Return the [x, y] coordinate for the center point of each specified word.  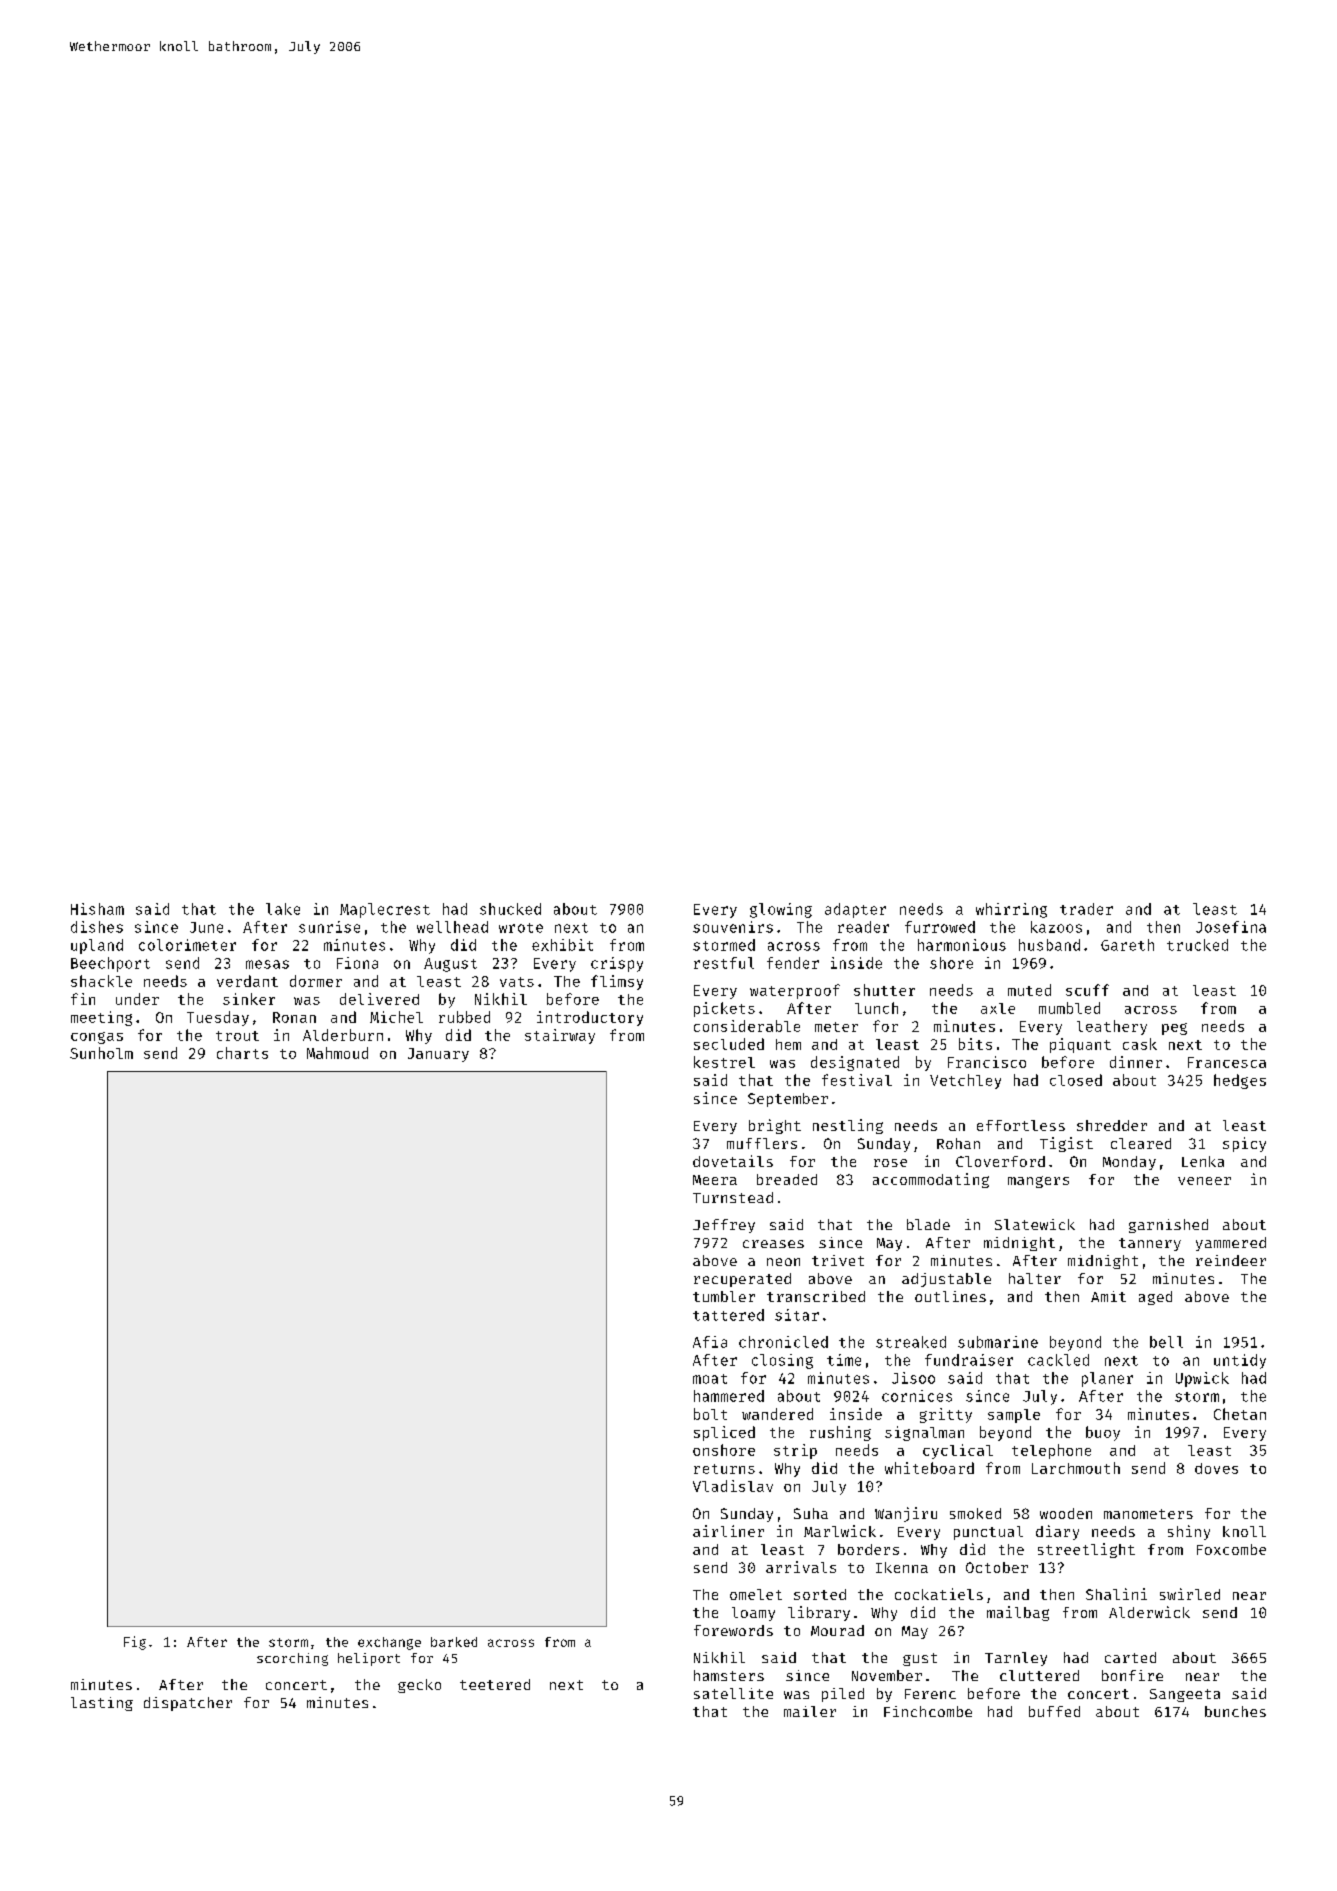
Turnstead [733, 1197]
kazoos [1056, 927]
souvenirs [733, 927]
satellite [733, 1693]
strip [795, 1451]
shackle [101, 981]
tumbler [724, 1296]
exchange [389, 1643]
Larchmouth [1076, 1468]
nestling [848, 1126]
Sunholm [101, 1053]
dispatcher [188, 1704]
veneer [1204, 1181]
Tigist [1066, 1144]
